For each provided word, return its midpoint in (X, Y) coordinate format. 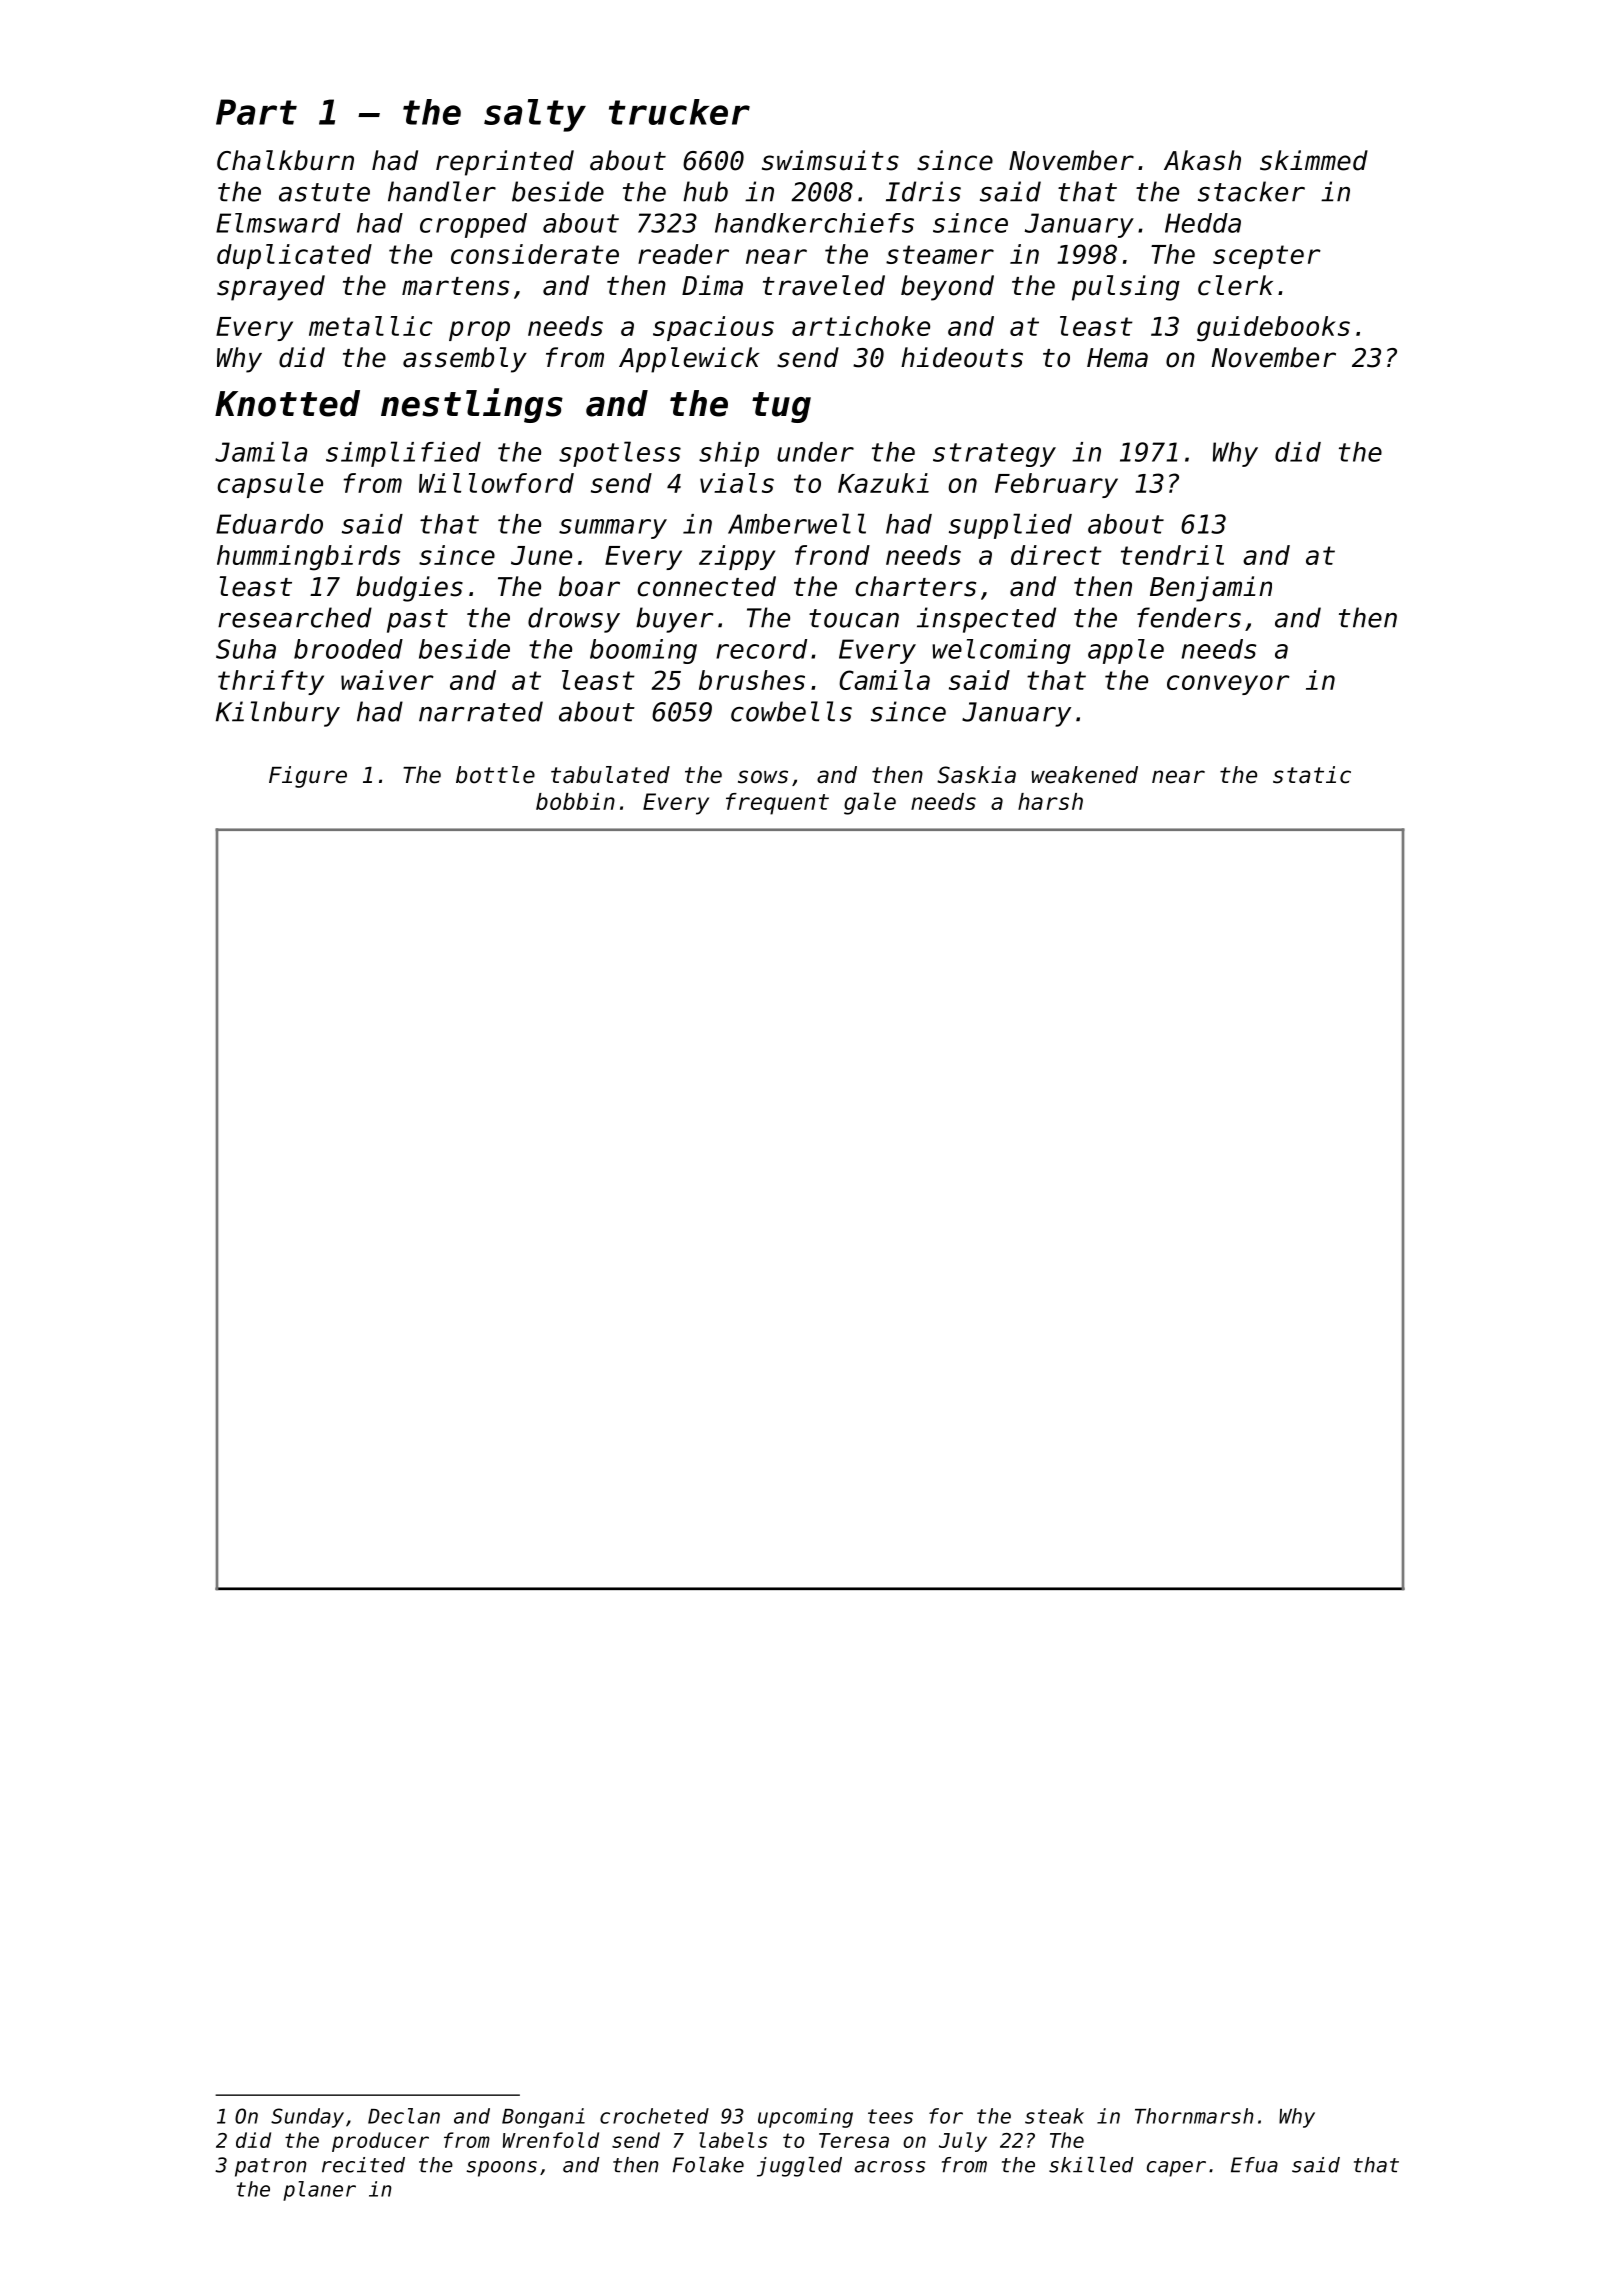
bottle (495, 775)
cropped (473, 225)
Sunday (307, 2118)
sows (763, 777)
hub (705, 191)
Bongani (543, 2118)
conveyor (1228, 685)
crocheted (654, 2116)
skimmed (1314, 160)
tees (890, 2116)
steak (1054, 2116)
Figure (308, 777)
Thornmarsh (1194, 2116)
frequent (777, 804)
